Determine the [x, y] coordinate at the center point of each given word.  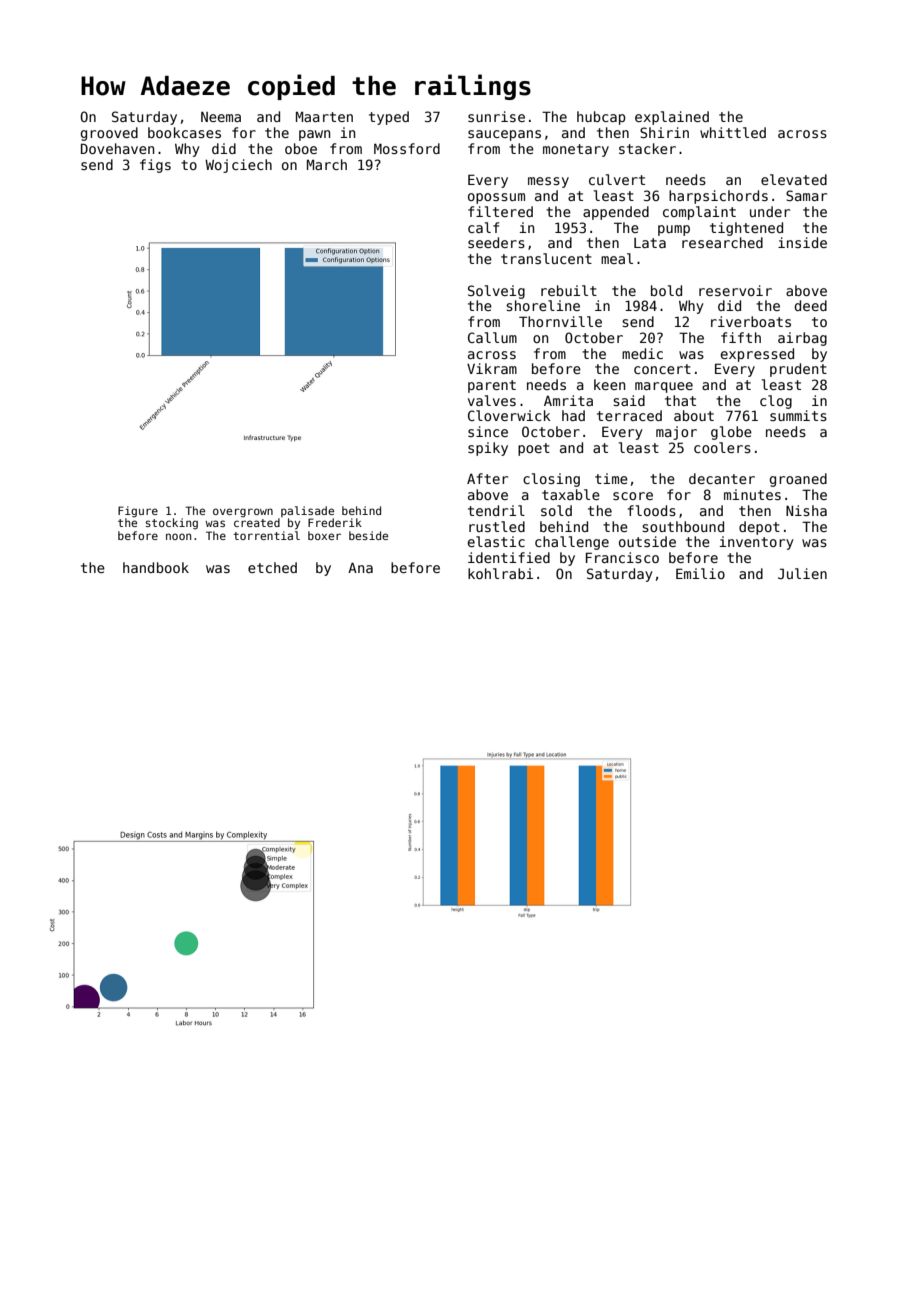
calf [483, 227]
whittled [733, 132]
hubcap [601, 118]
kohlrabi [500, 573]
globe [731, 433]
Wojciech [238, 166]
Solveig [496, 292]
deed [810, 305]
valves [492, 400]
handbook [156, 567]
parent [492, 386]
